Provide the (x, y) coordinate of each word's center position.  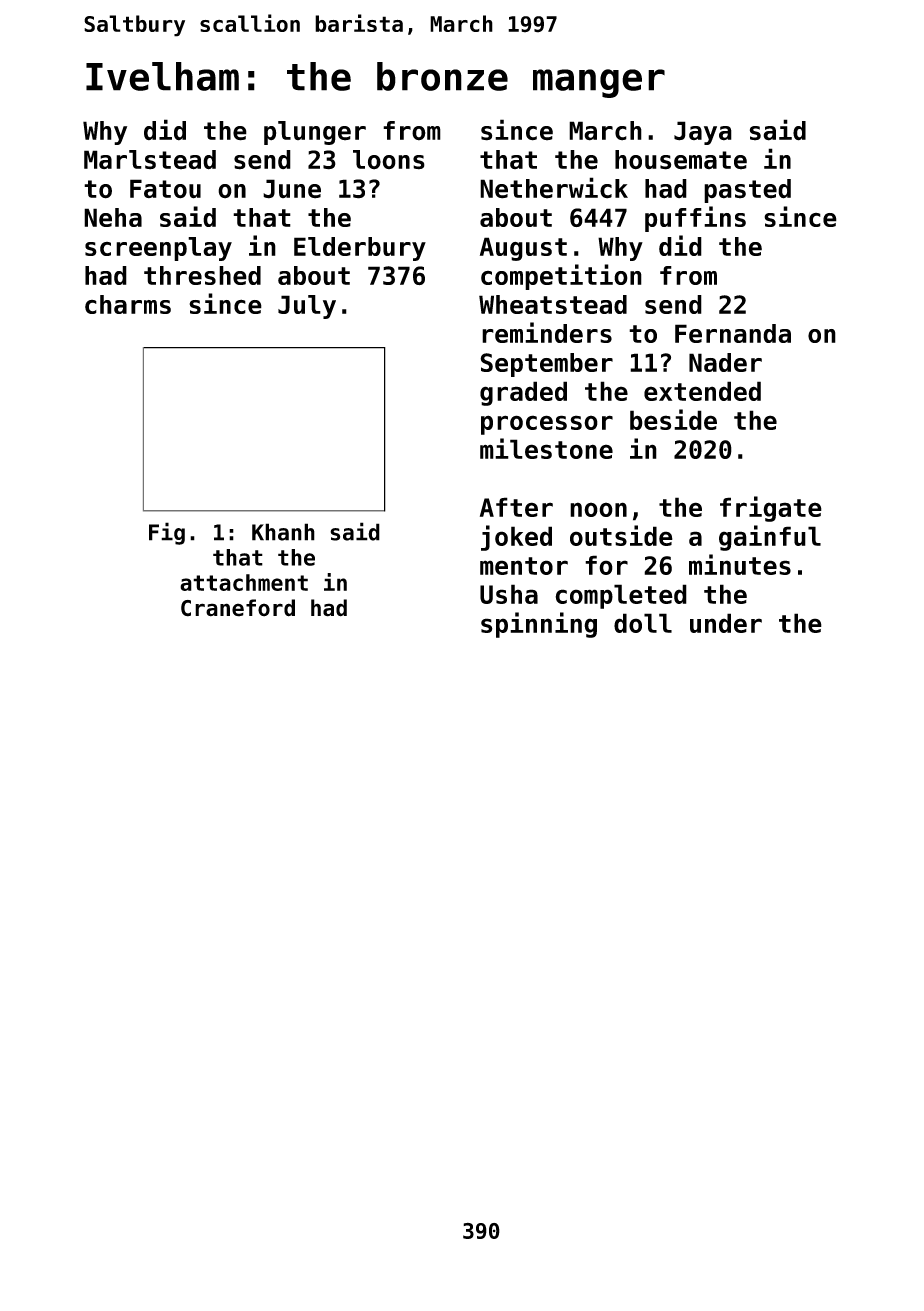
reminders (547, 332)
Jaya (703, 133)
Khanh (283, 532)
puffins (695, 219)
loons (389, 160)
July (307, 307)
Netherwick (554, 188)
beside (673, 419)
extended (702, 391)
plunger (315, 133)
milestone (546, 448)
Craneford (238, 608)
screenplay (158, 249)
